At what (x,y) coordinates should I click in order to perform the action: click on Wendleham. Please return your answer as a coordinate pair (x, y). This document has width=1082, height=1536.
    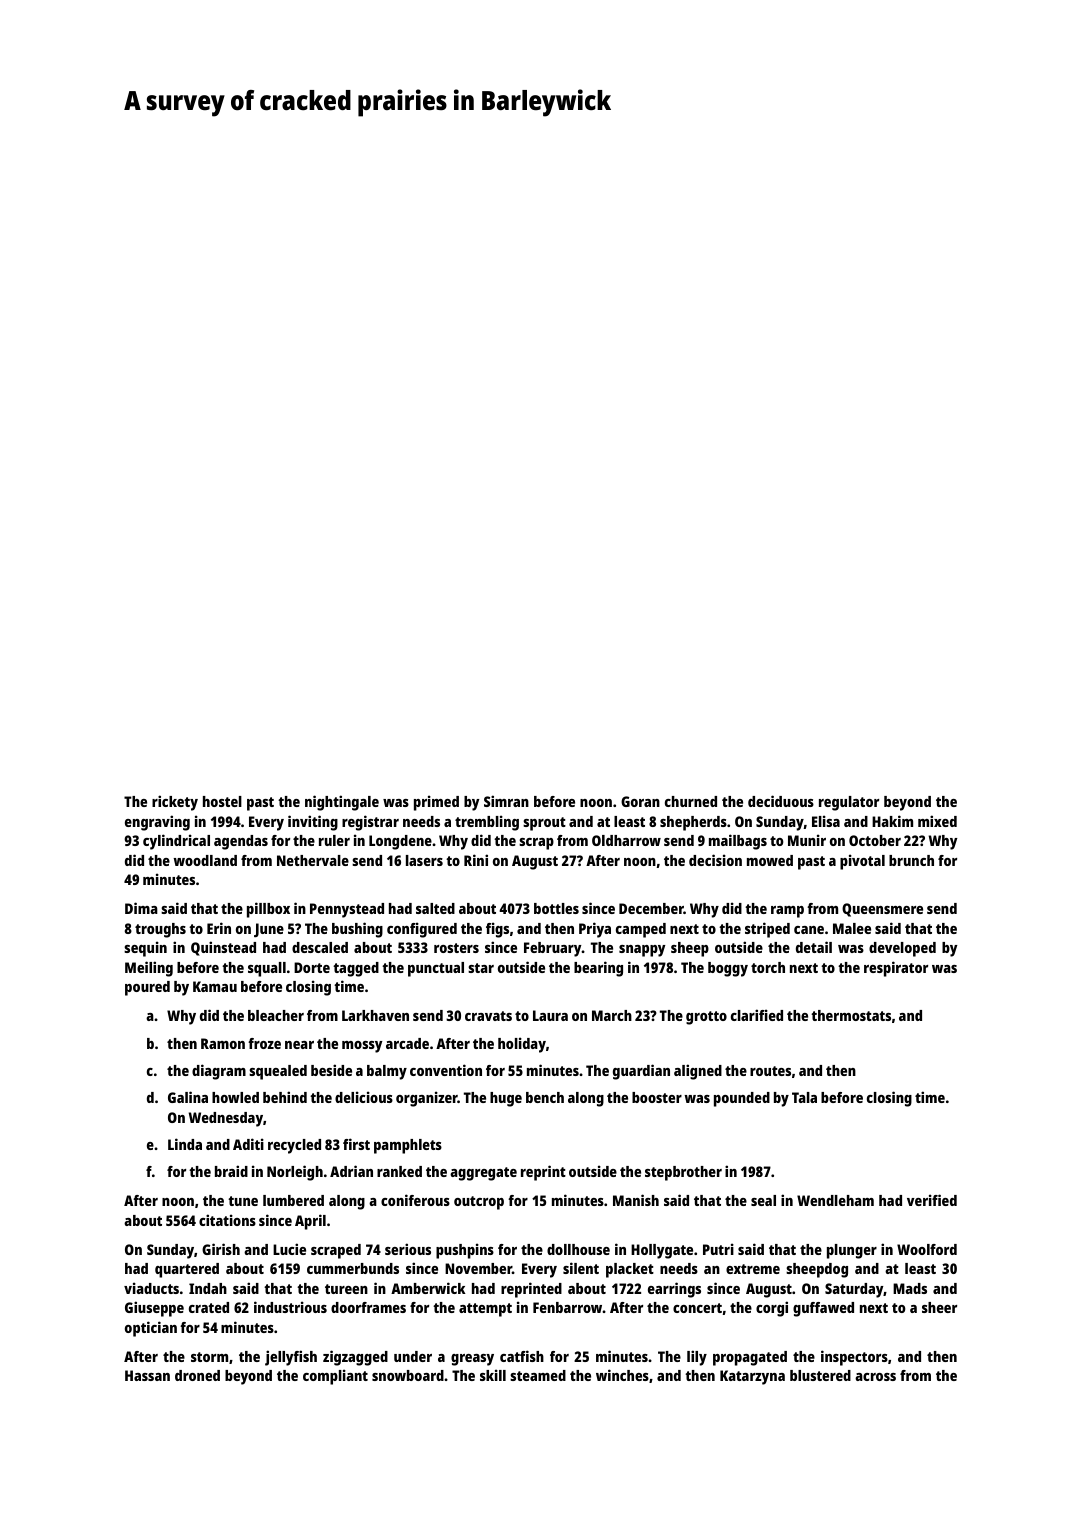
    Looking at the image, I should click on (835, 1200).
